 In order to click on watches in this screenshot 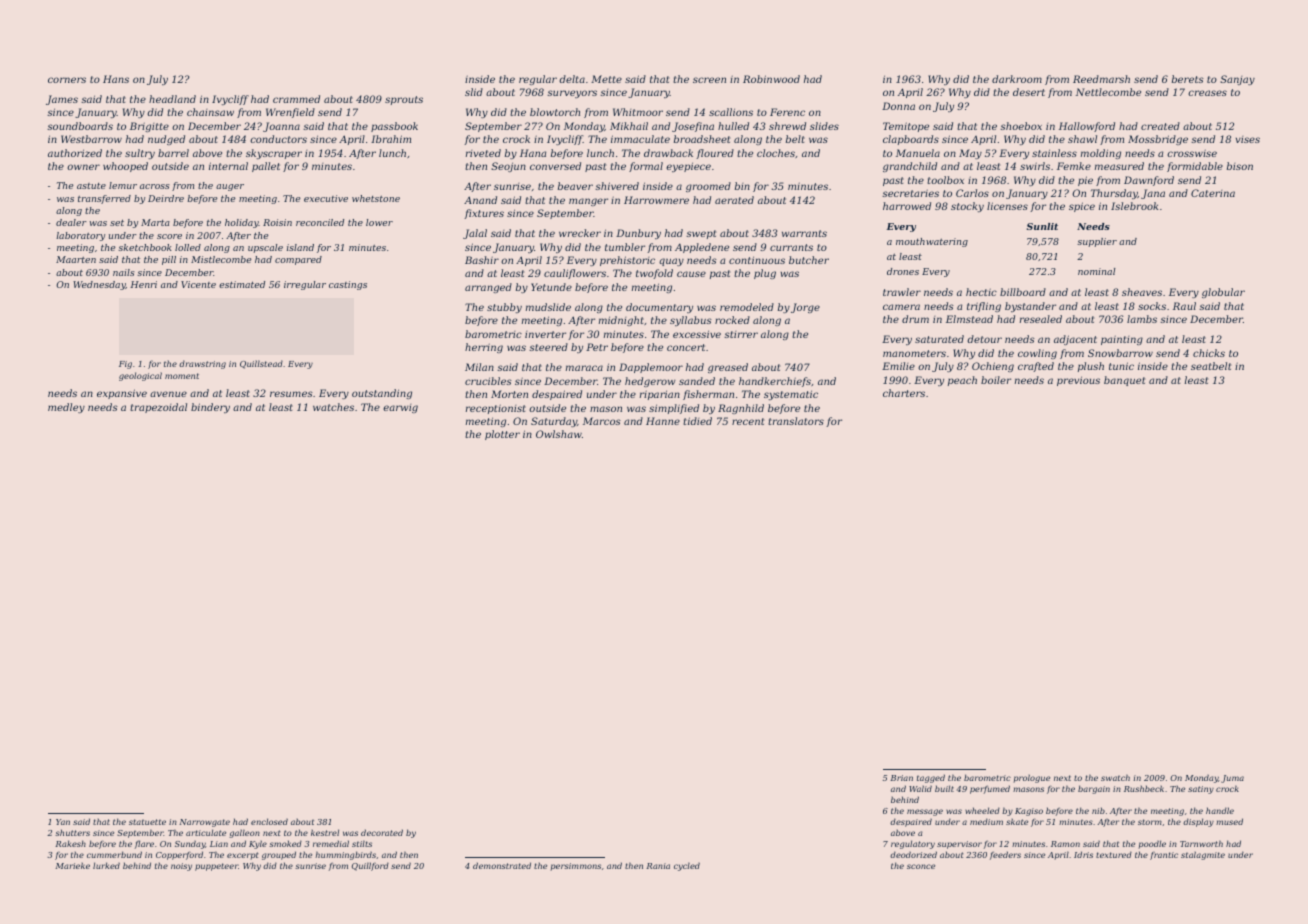, I will do `click(333, 407)`.
